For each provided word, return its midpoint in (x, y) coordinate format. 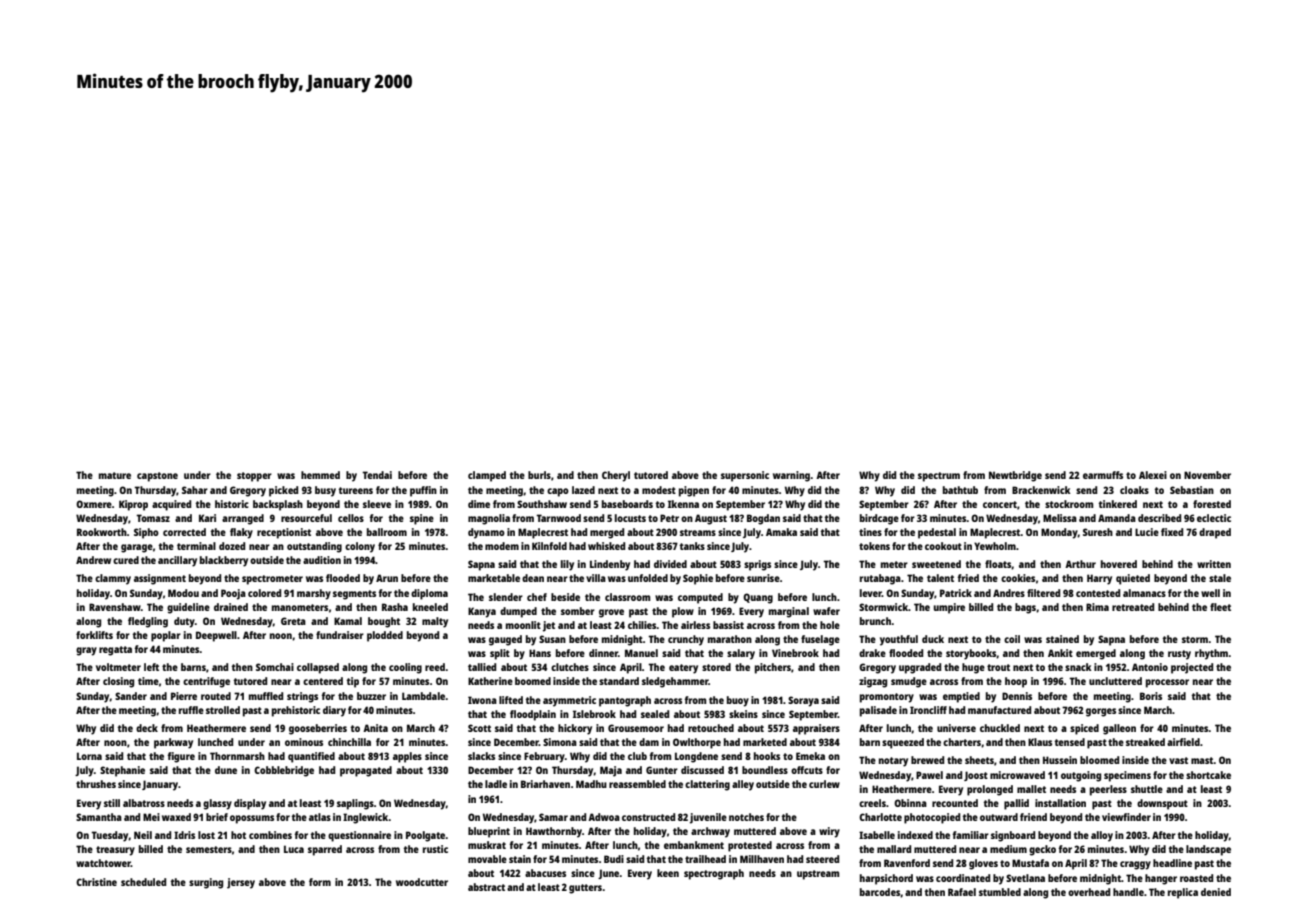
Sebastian (1192, 490)
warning (791, 476)
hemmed (320, 475)
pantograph (625, 701)
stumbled (1000, 892)
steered (822, 859)
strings (302, 697)
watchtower (103, 863)
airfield (1183, 742)
